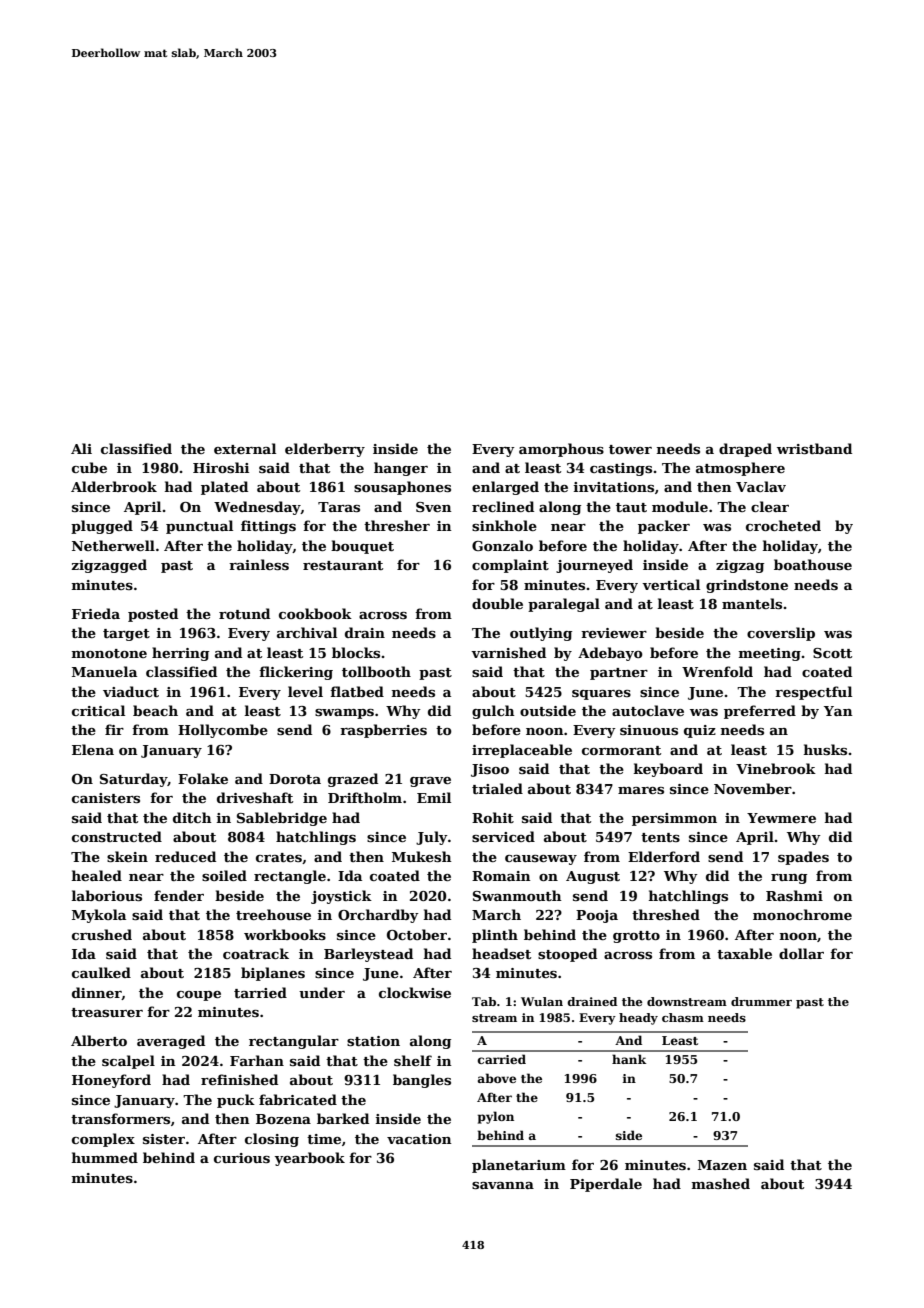  I want to click on amorphous, so click(561, 450).
